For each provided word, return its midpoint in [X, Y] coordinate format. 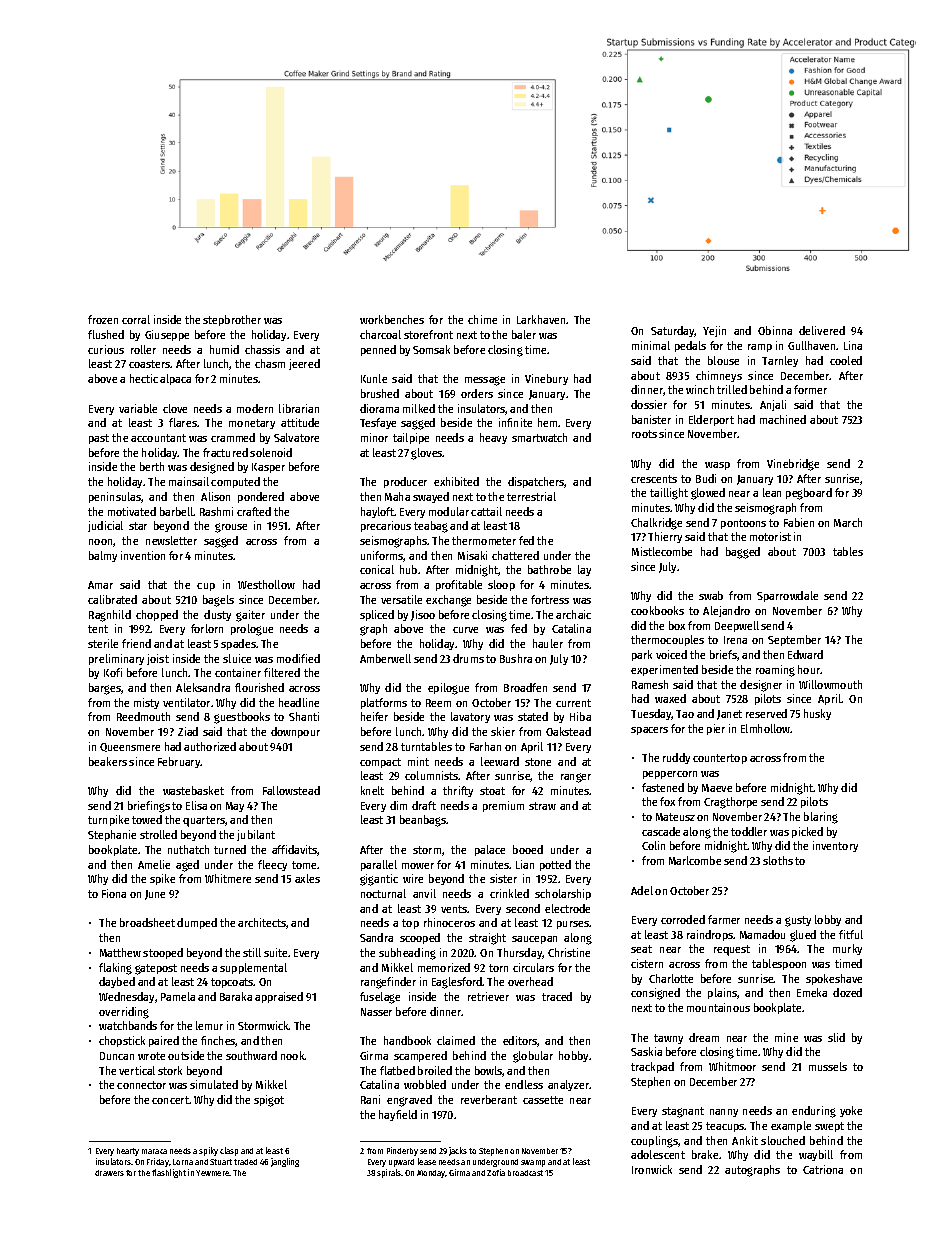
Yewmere [213, 1173]
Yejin [714, 331]
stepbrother [232, 320]
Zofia [496, 1172]
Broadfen [525, 687]
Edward [805, 654]
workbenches [392, 319]
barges [105, 689]
